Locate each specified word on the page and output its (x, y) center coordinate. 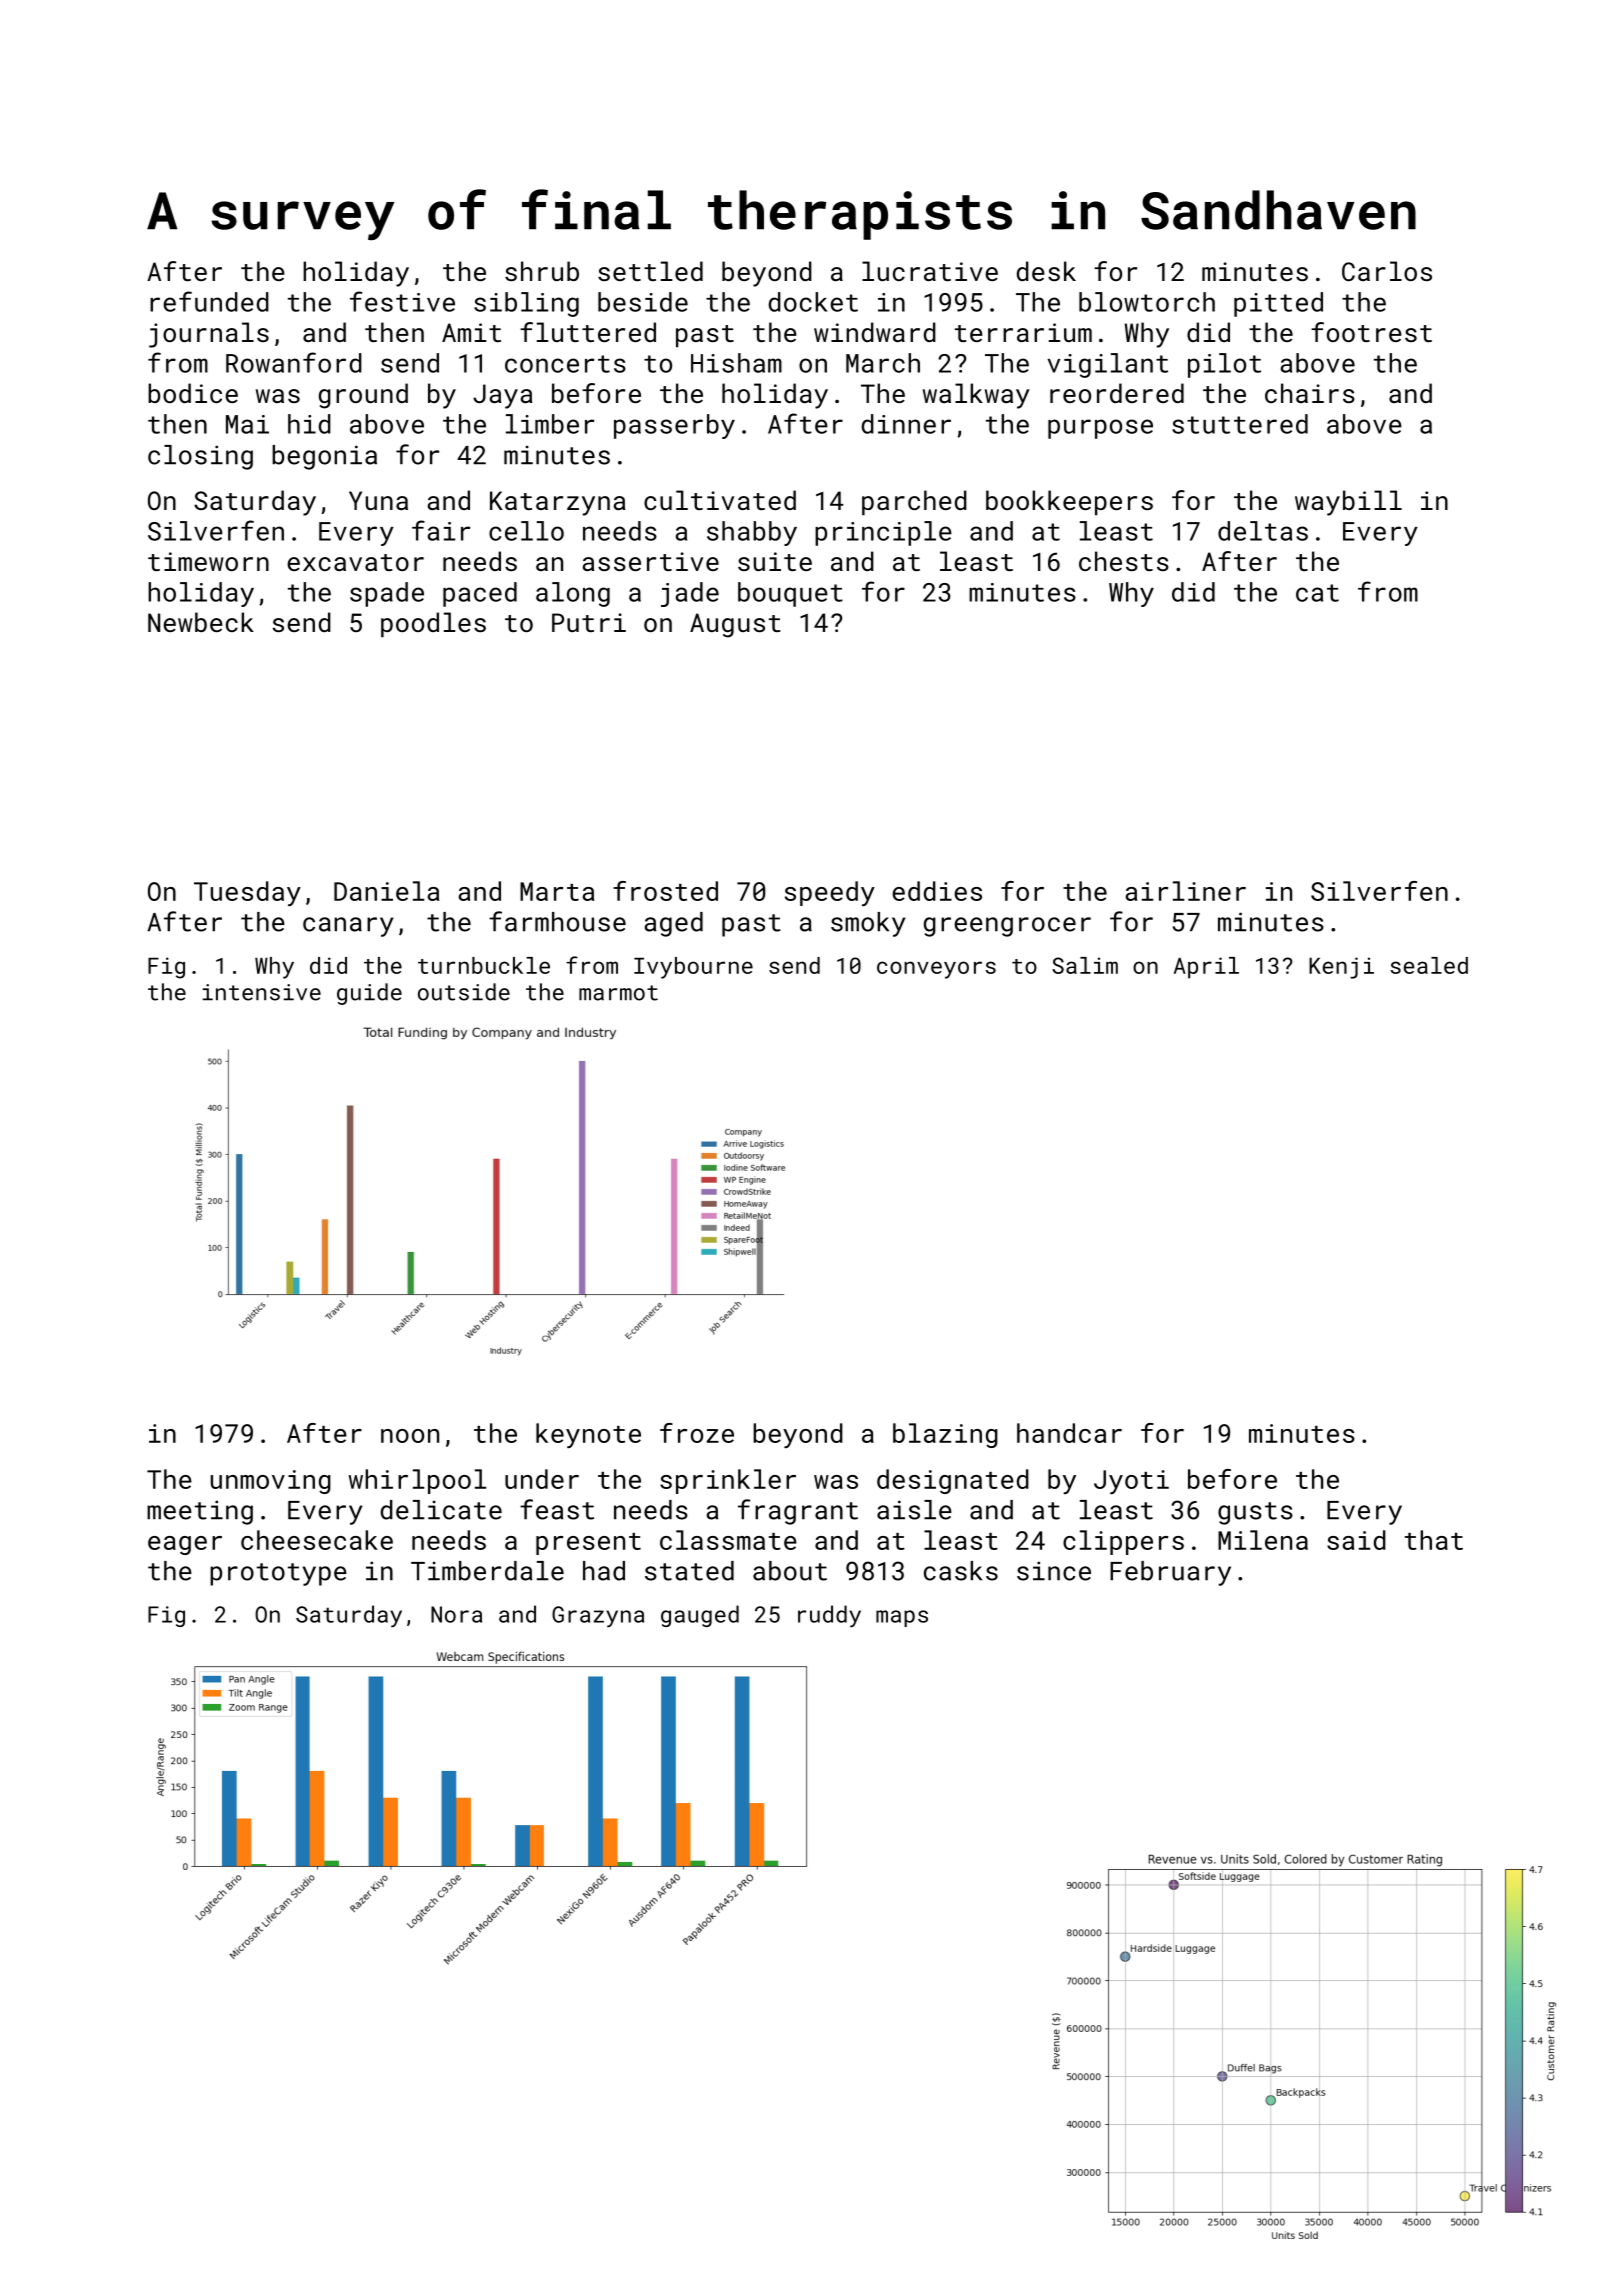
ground (363, 396)
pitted (1278, 304)
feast (557, 1509)
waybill (1348, 503)
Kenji (1341, 968)
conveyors (936, 970)
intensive (261, 992)
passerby (674, 426)
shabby (752, 533)
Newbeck (201, 622)
